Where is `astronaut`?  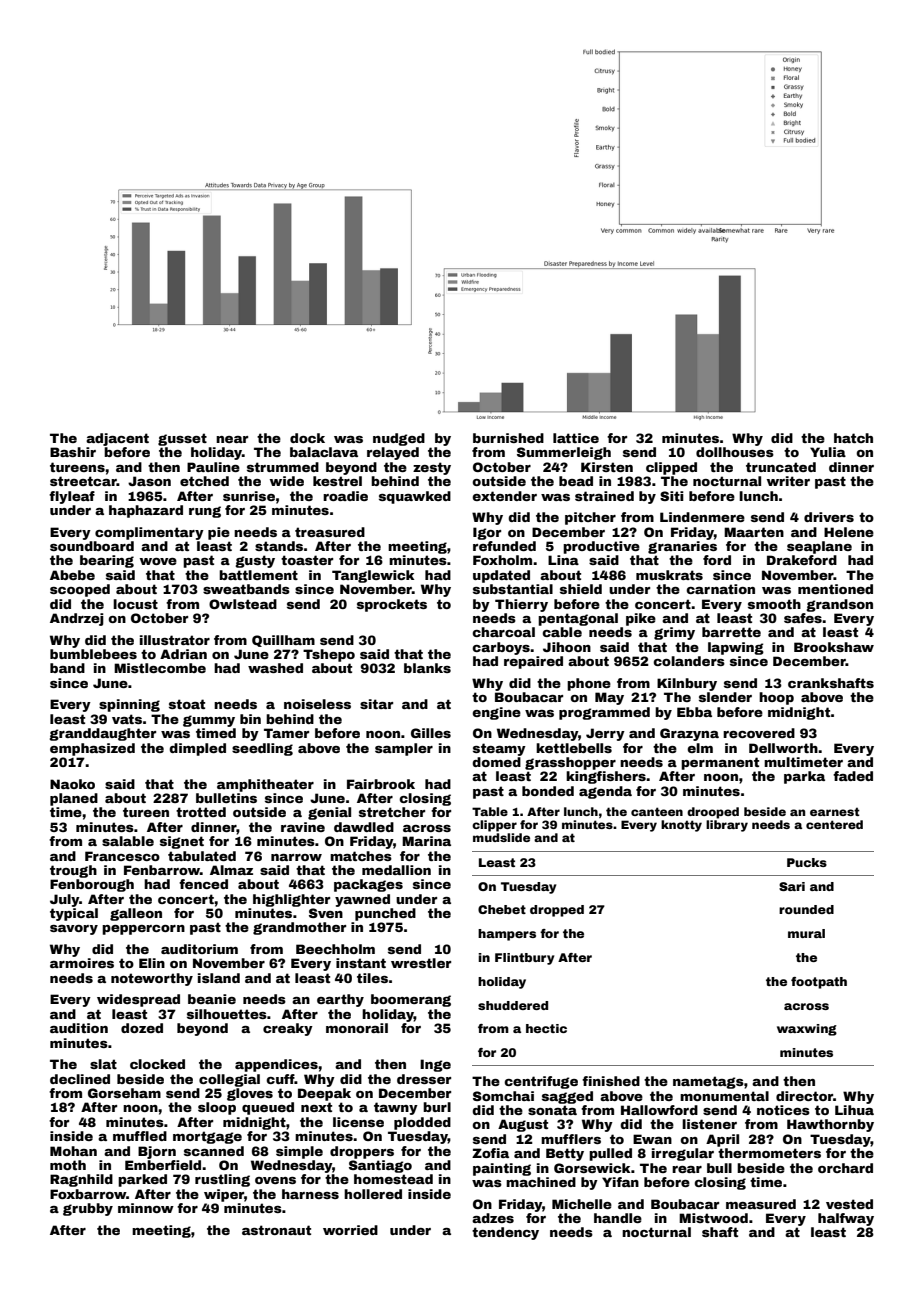
astronaut is located at coordinates (276, 1230).
